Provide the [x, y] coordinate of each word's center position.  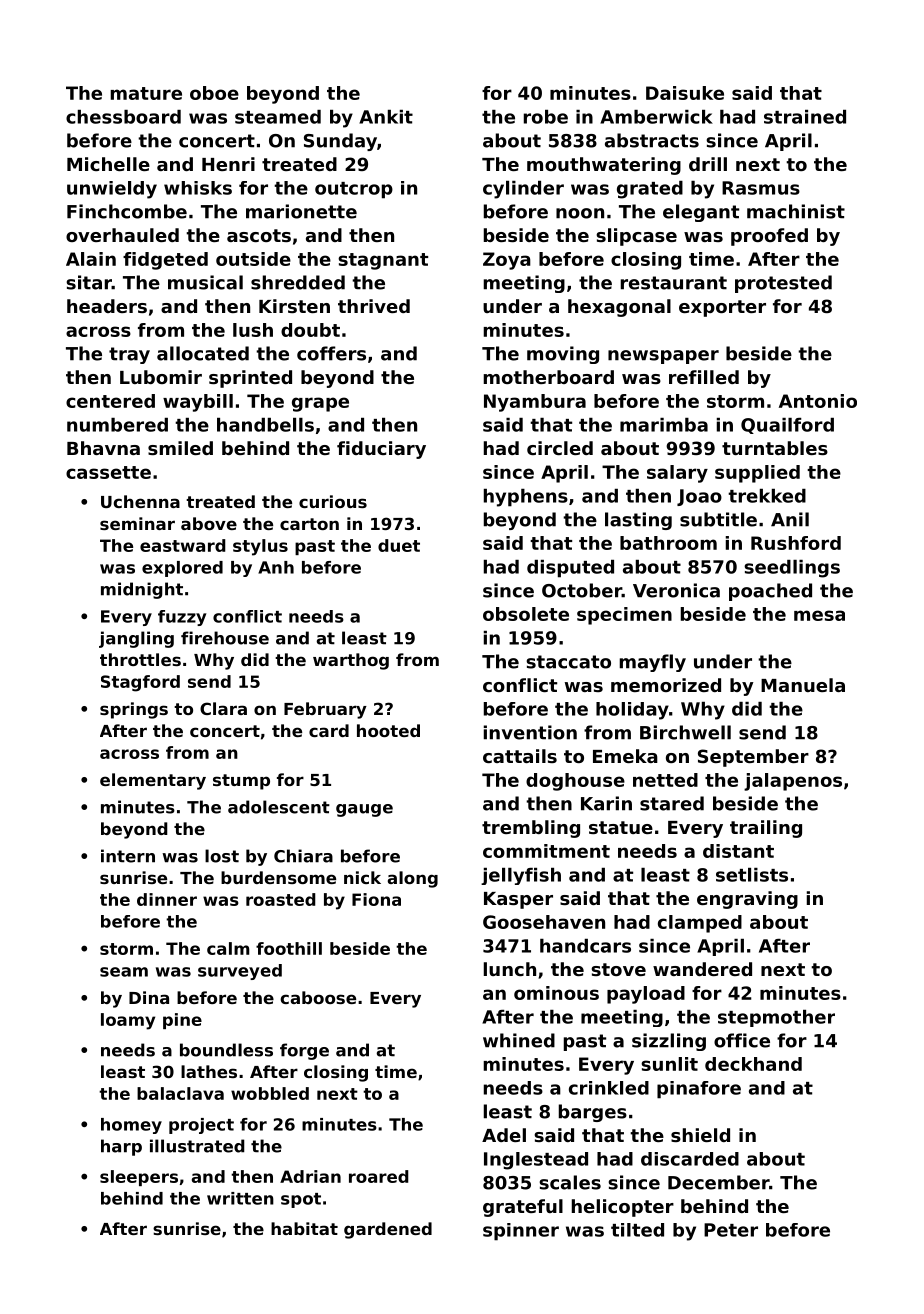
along [413, 879]
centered [110, 401]
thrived [374, 306]
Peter [731, 1230]
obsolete [526, 614]
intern [128, 856]
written [240, 1198]
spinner [521, 1232]
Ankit [386, 117]
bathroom [668, 543]
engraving [747, 900]
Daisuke [685, 93]
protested [783, 284]
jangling [136, 639]
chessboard [123, 117]
